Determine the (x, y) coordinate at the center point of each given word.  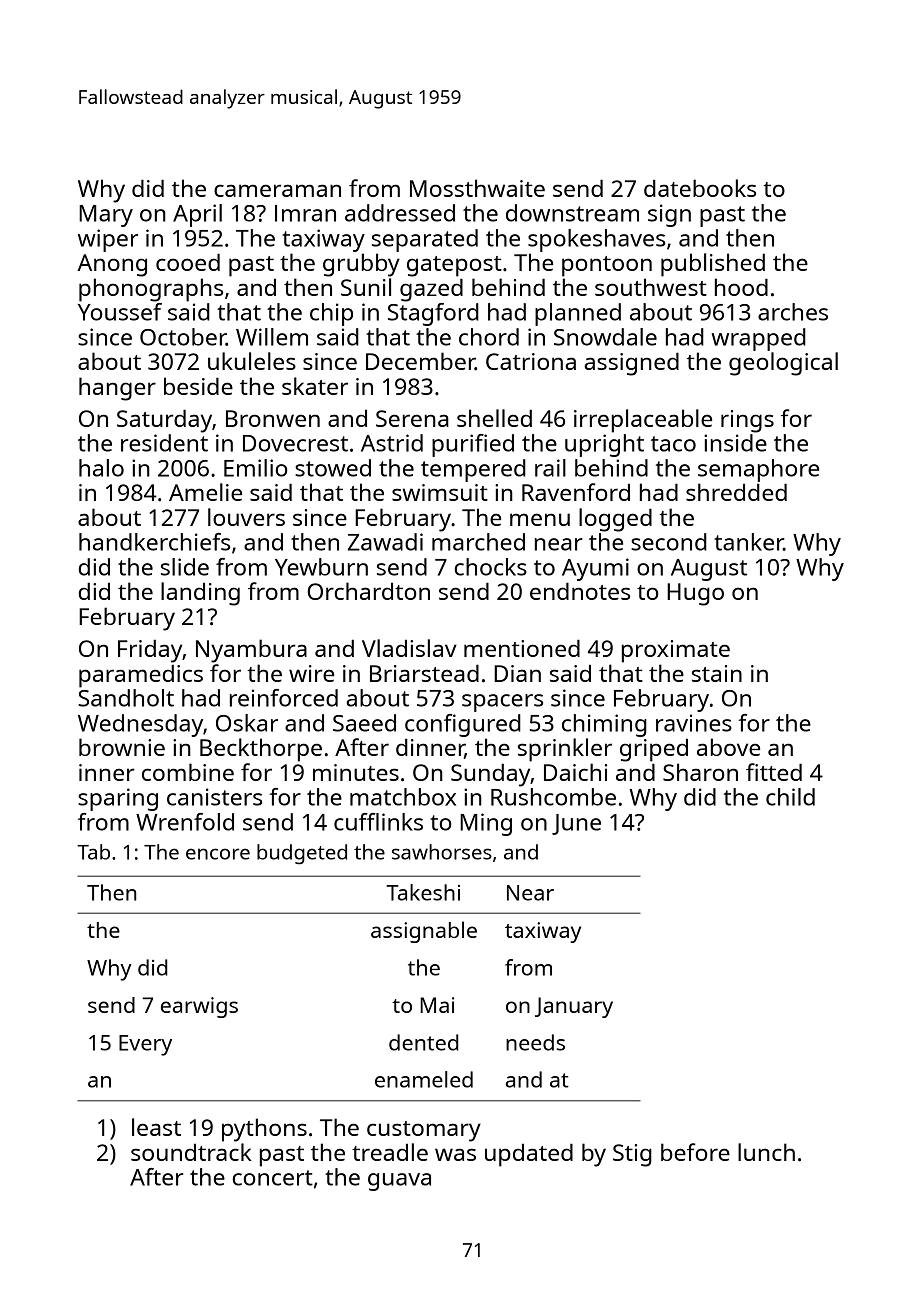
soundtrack (191, 1152)
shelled (494, 418)
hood (741, 287)
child (790, 797)
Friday (150, 651)
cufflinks (378, 822)
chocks (491, 567)
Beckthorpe (261, 750)
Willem (272, 337)
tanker (749, 542)
